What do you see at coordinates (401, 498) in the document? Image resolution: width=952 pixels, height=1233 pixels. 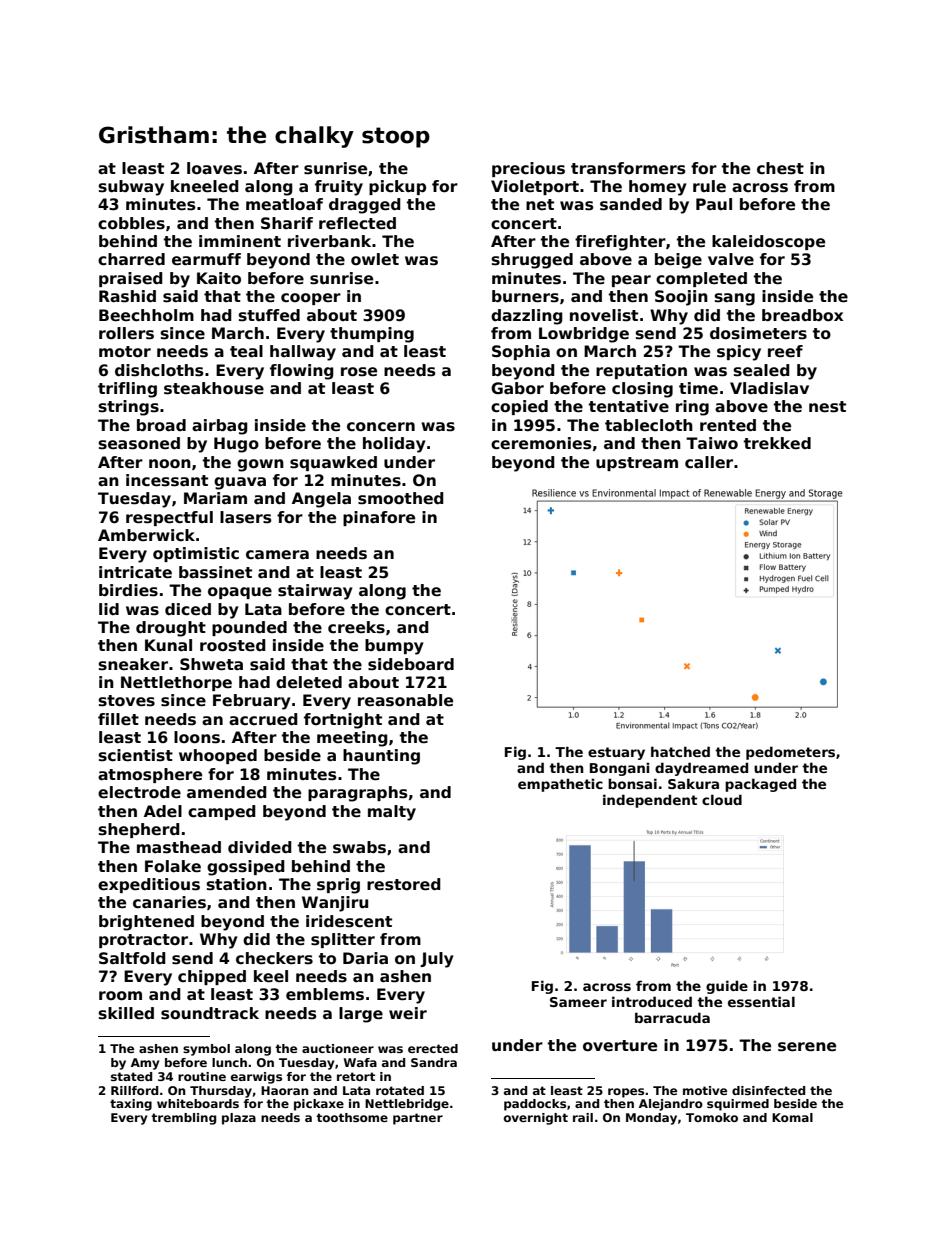 I see `smoothed` at bounding box center [401, 498].
